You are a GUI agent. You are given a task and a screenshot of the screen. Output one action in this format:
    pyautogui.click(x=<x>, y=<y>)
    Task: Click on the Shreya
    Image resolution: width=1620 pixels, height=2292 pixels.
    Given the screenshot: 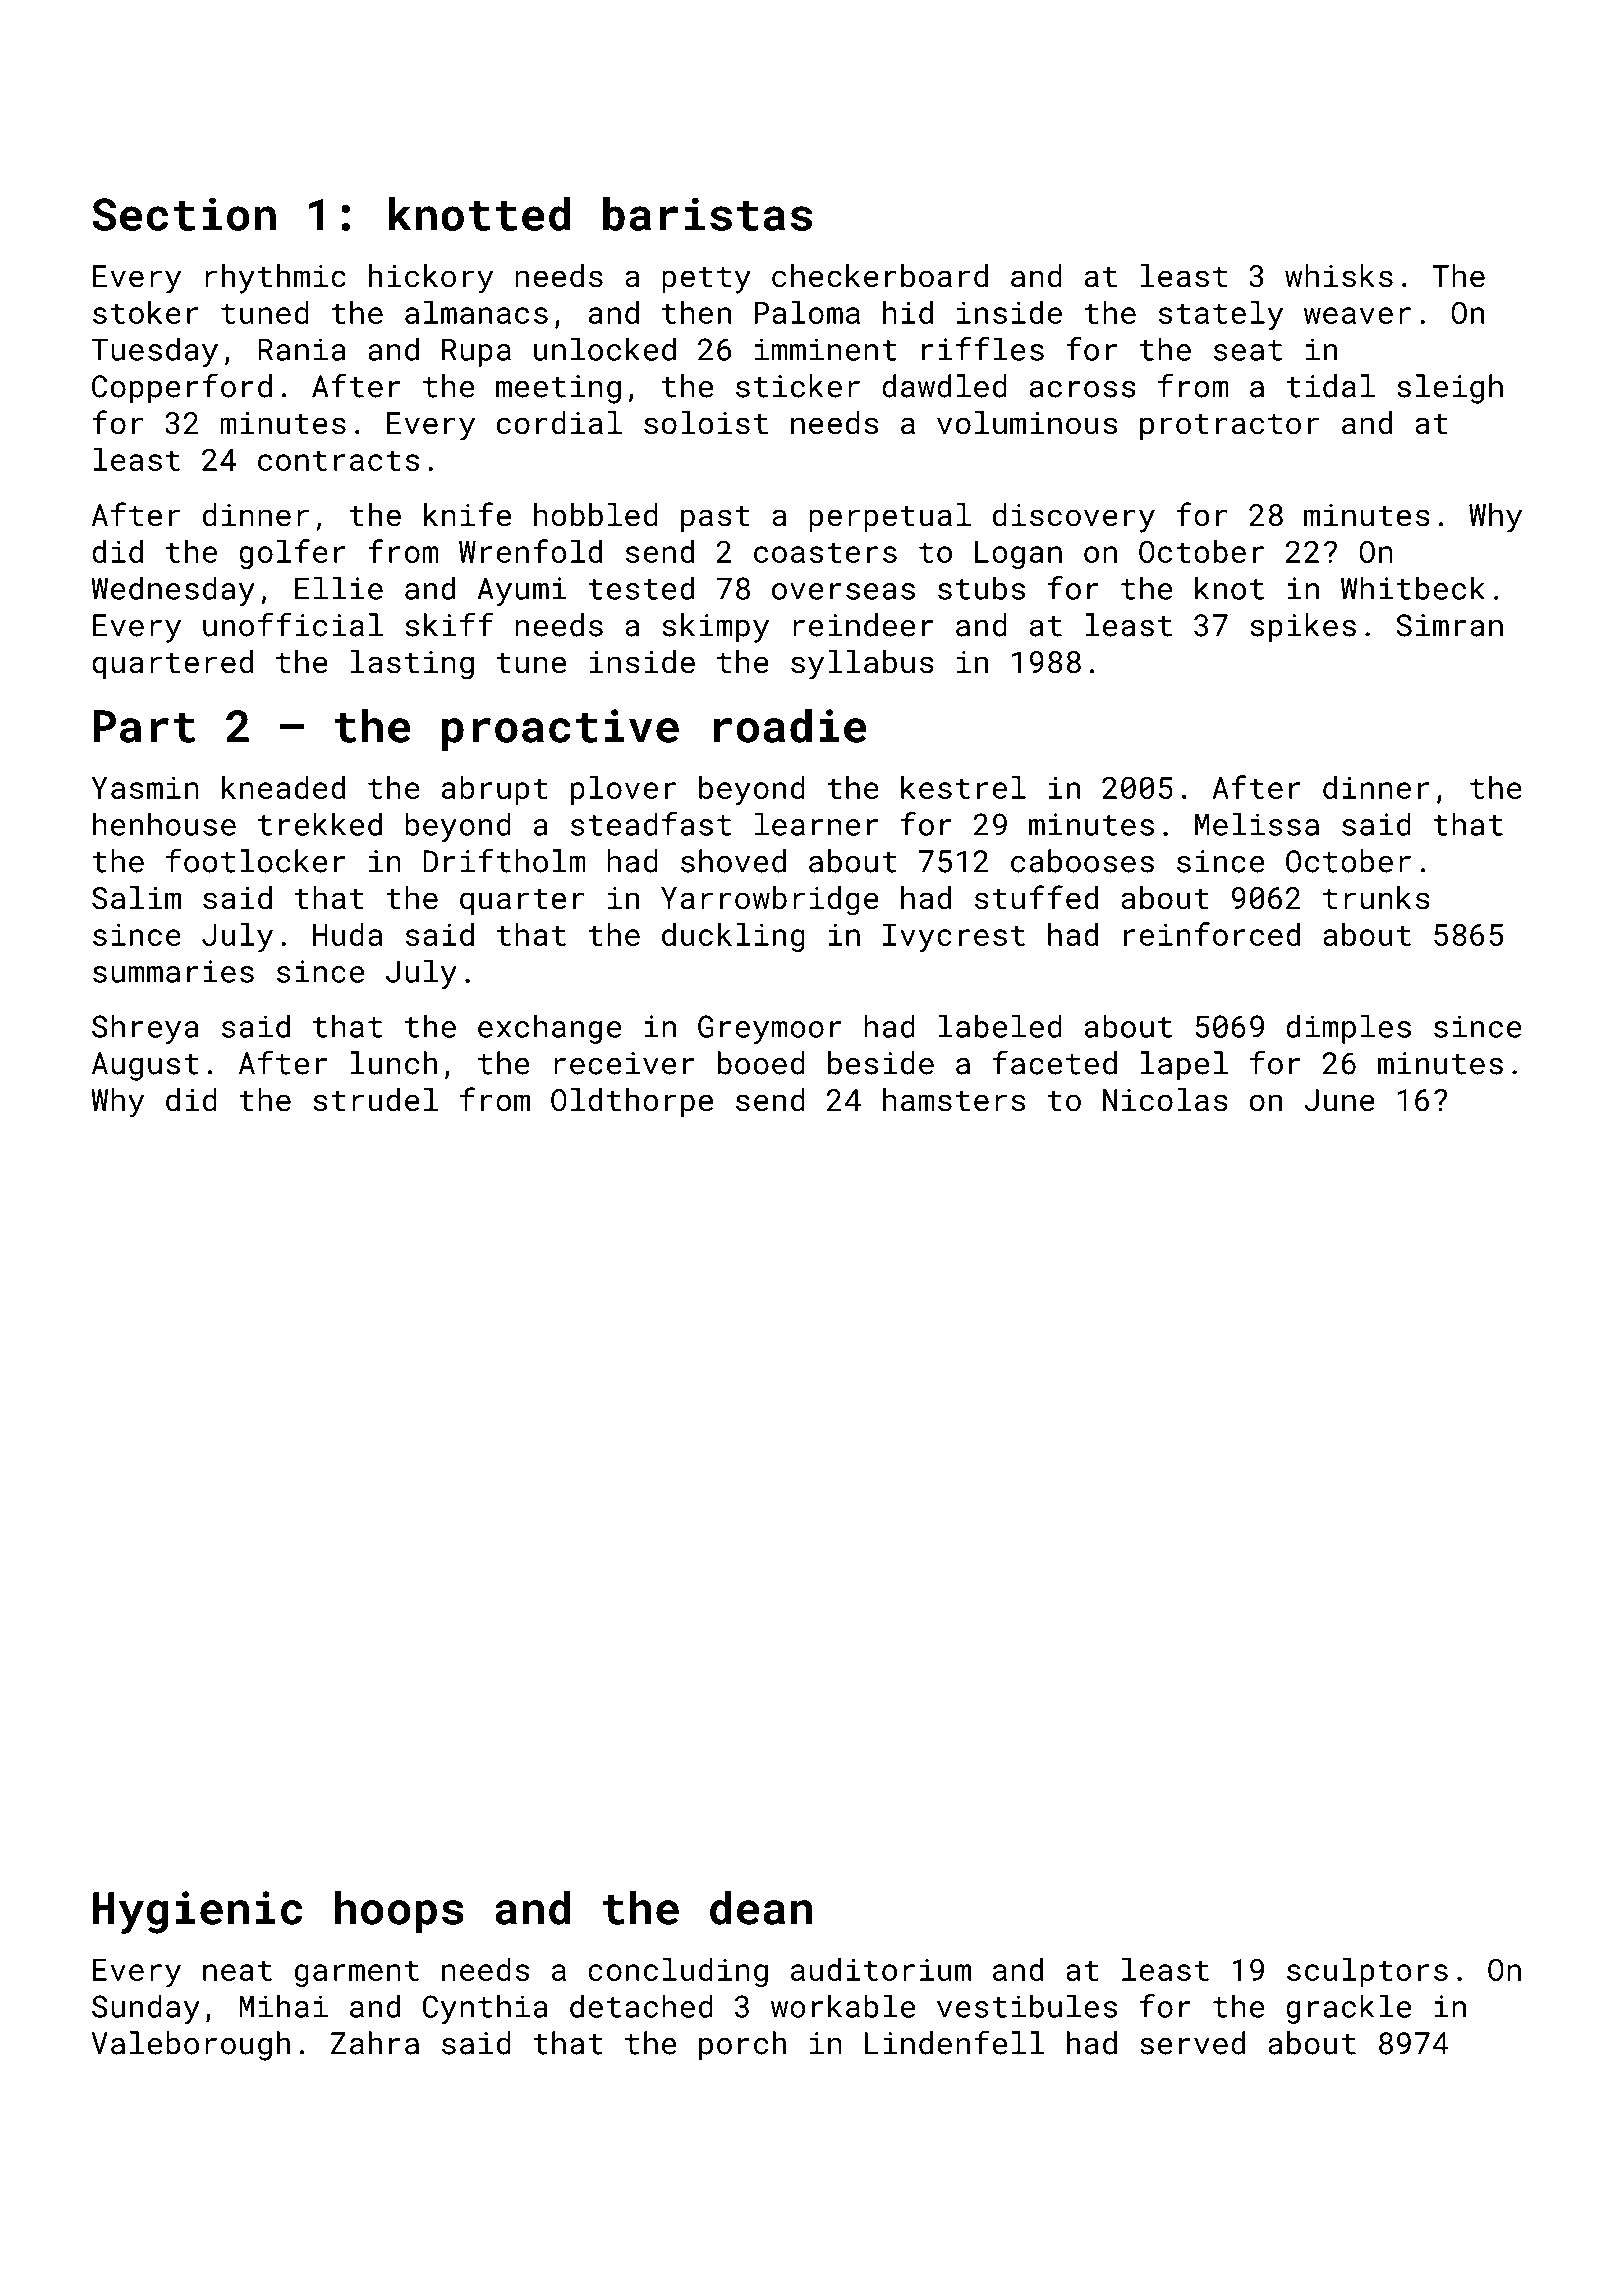 What is the action you would take?
    pyautogui.click(x=145, y=1029)
